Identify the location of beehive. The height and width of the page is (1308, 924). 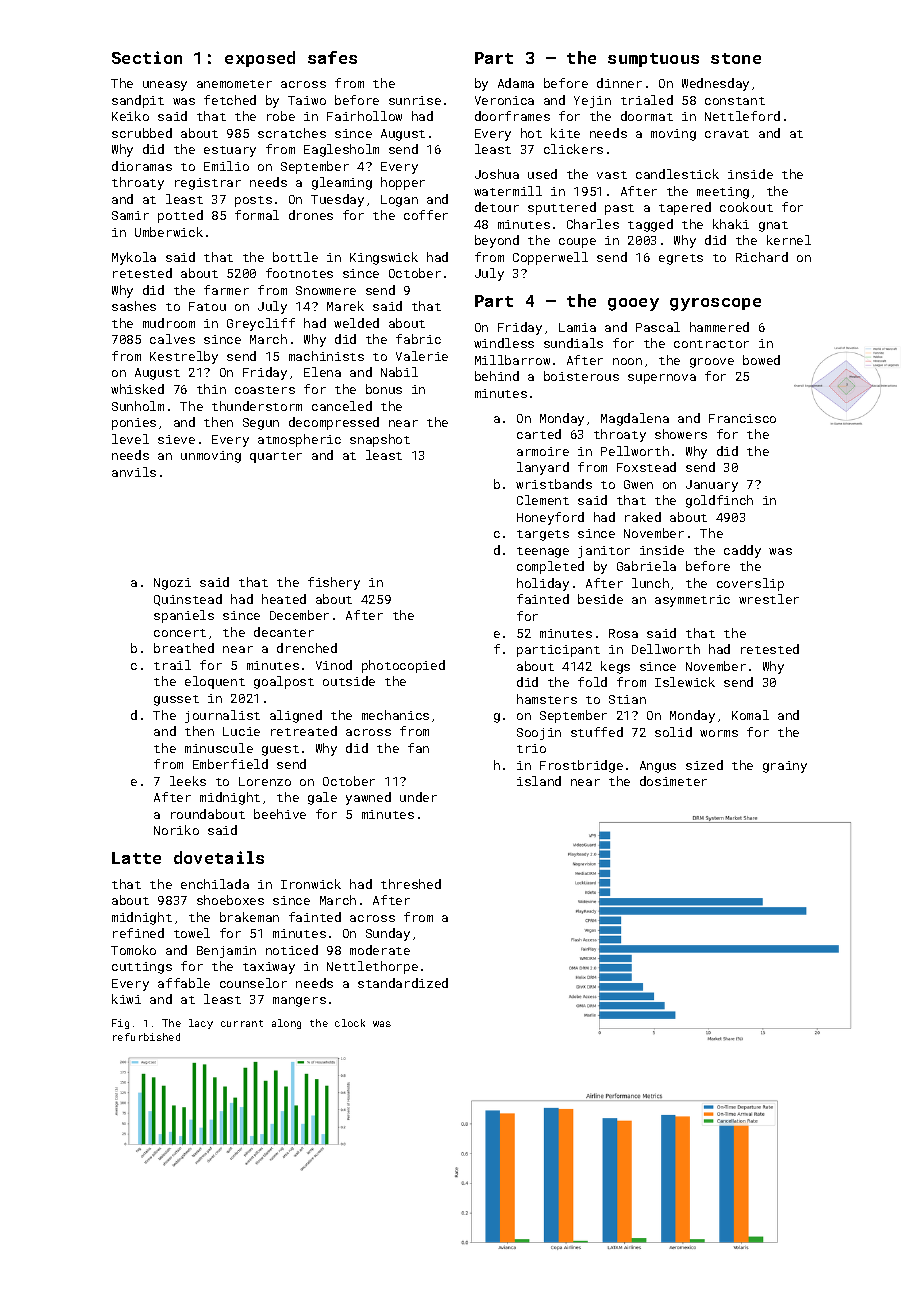
(280, 814).
